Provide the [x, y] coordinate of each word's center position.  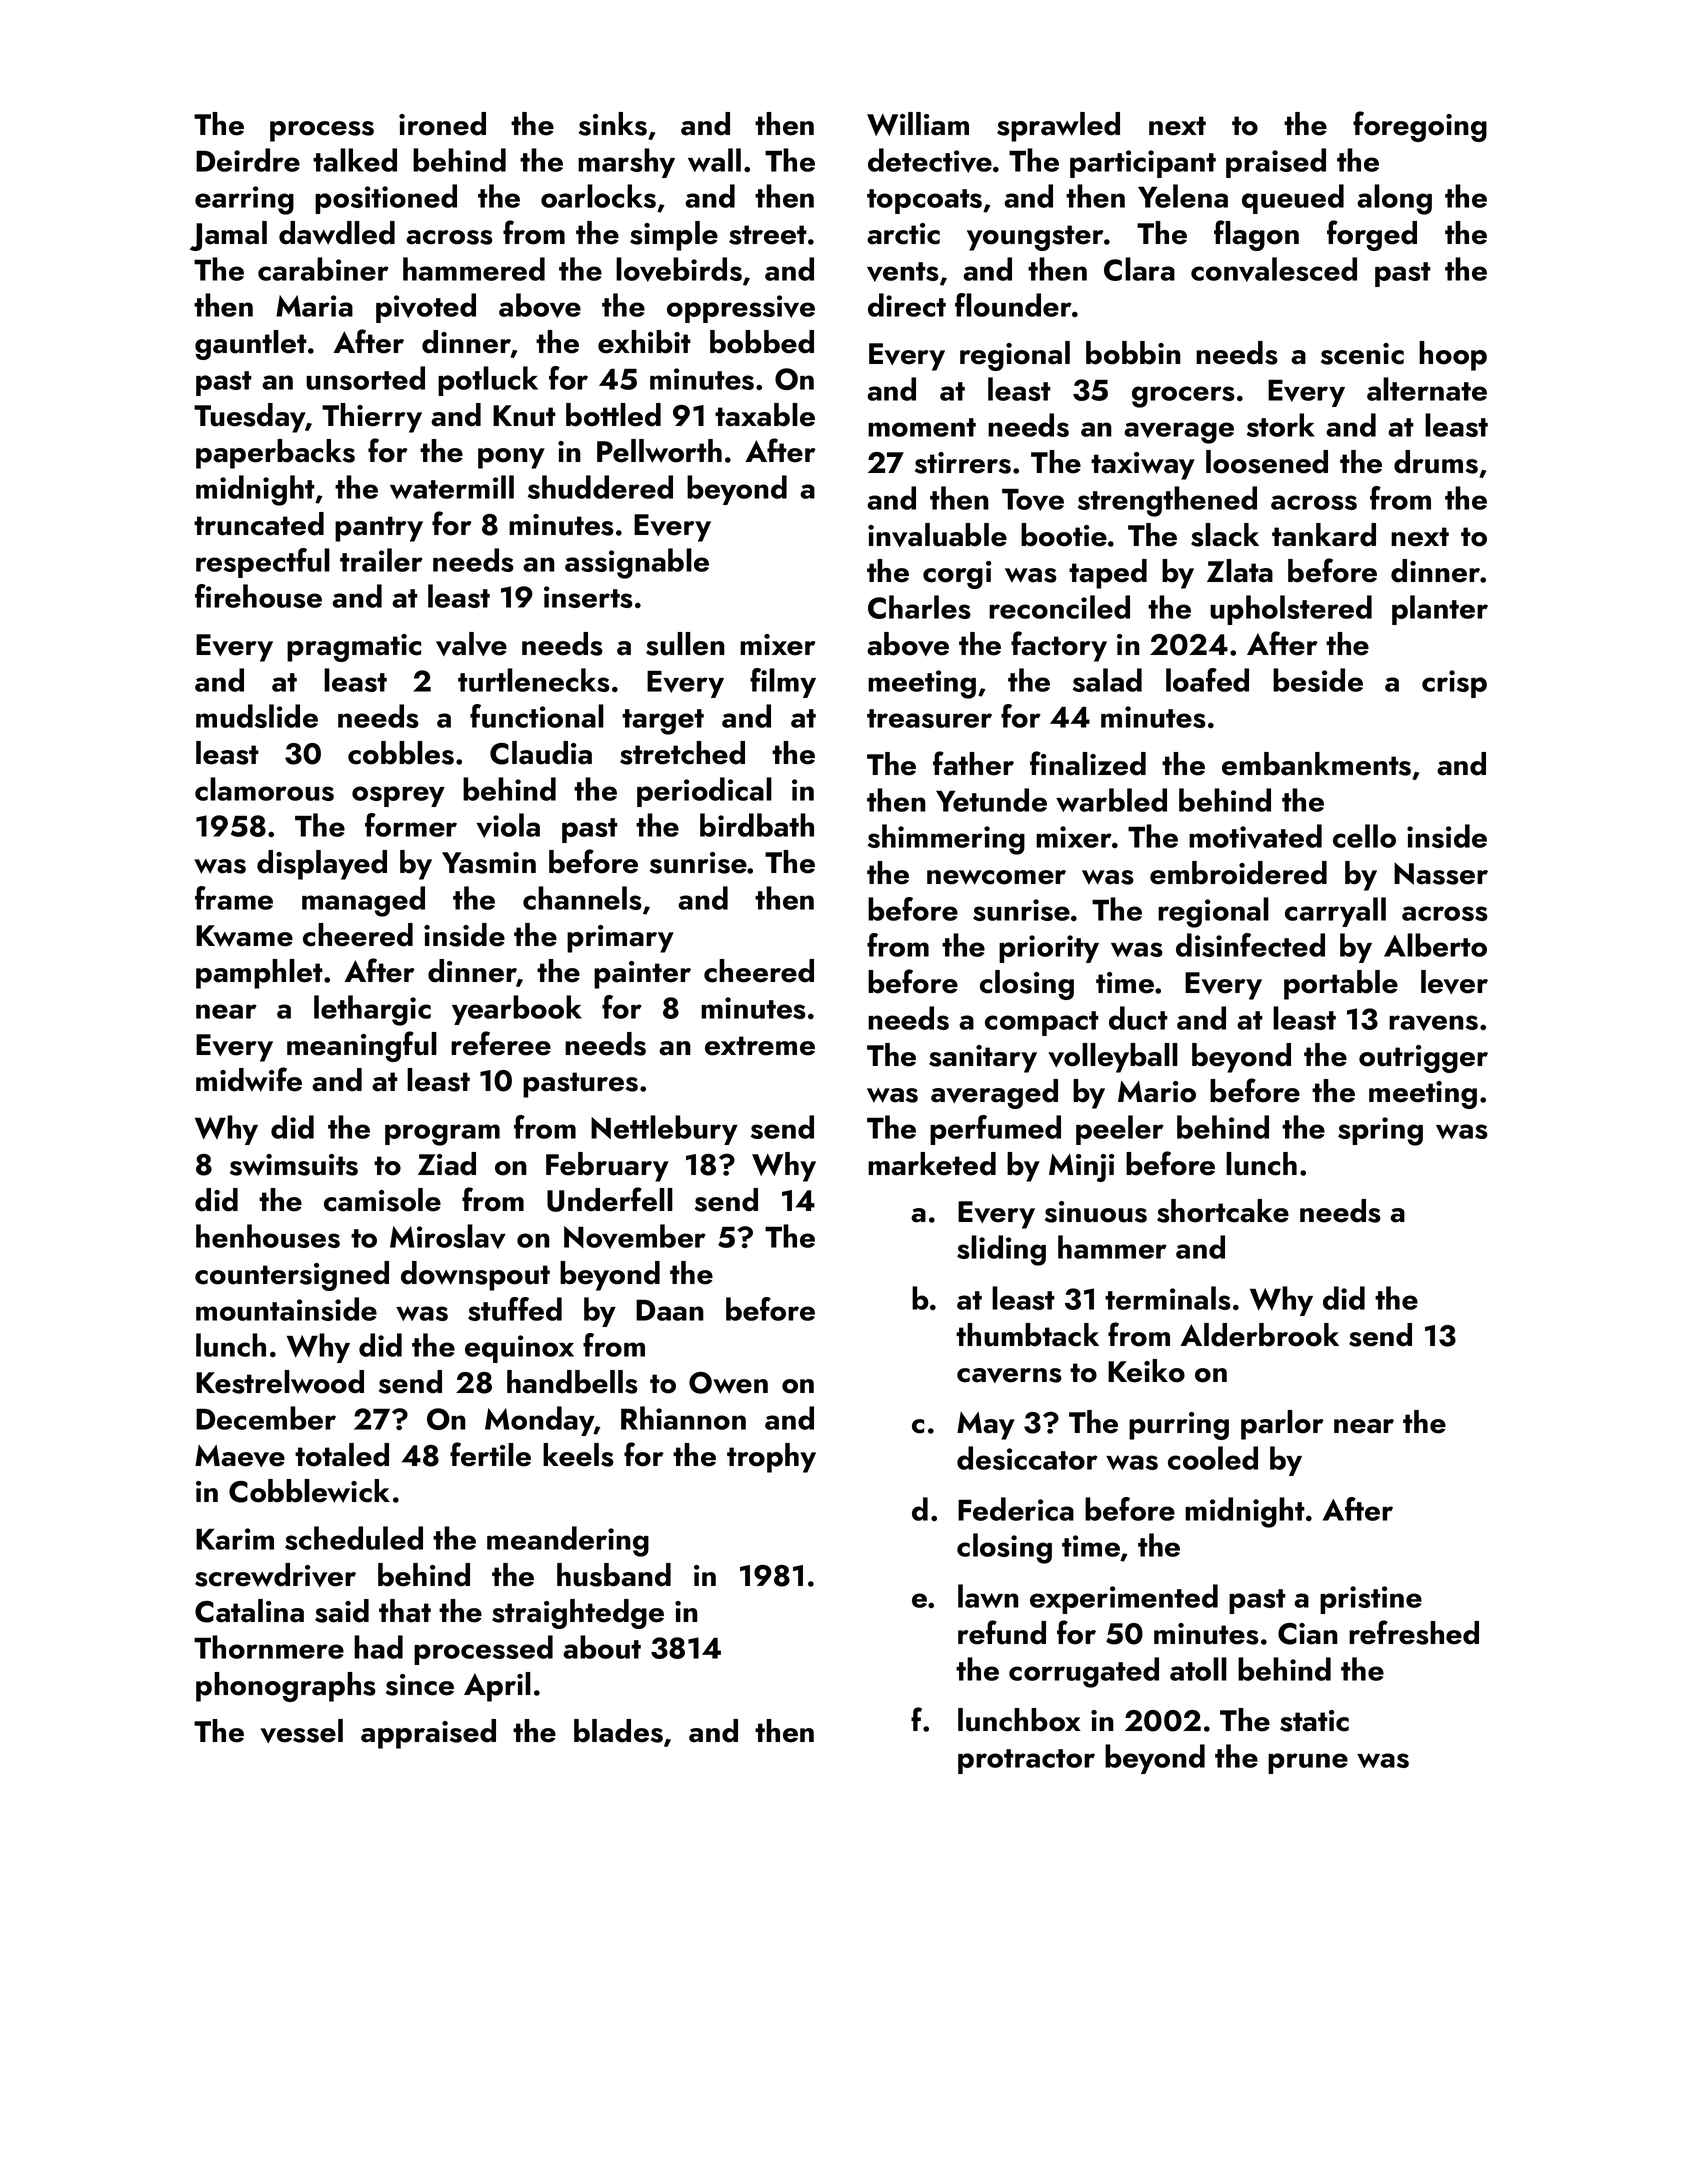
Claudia [541, 753]
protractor [1026, 1761]
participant [1143, 164]
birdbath [757, 825]
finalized [1088, 763]
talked [355, 160]
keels [578, 1455]
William [918, 124]
